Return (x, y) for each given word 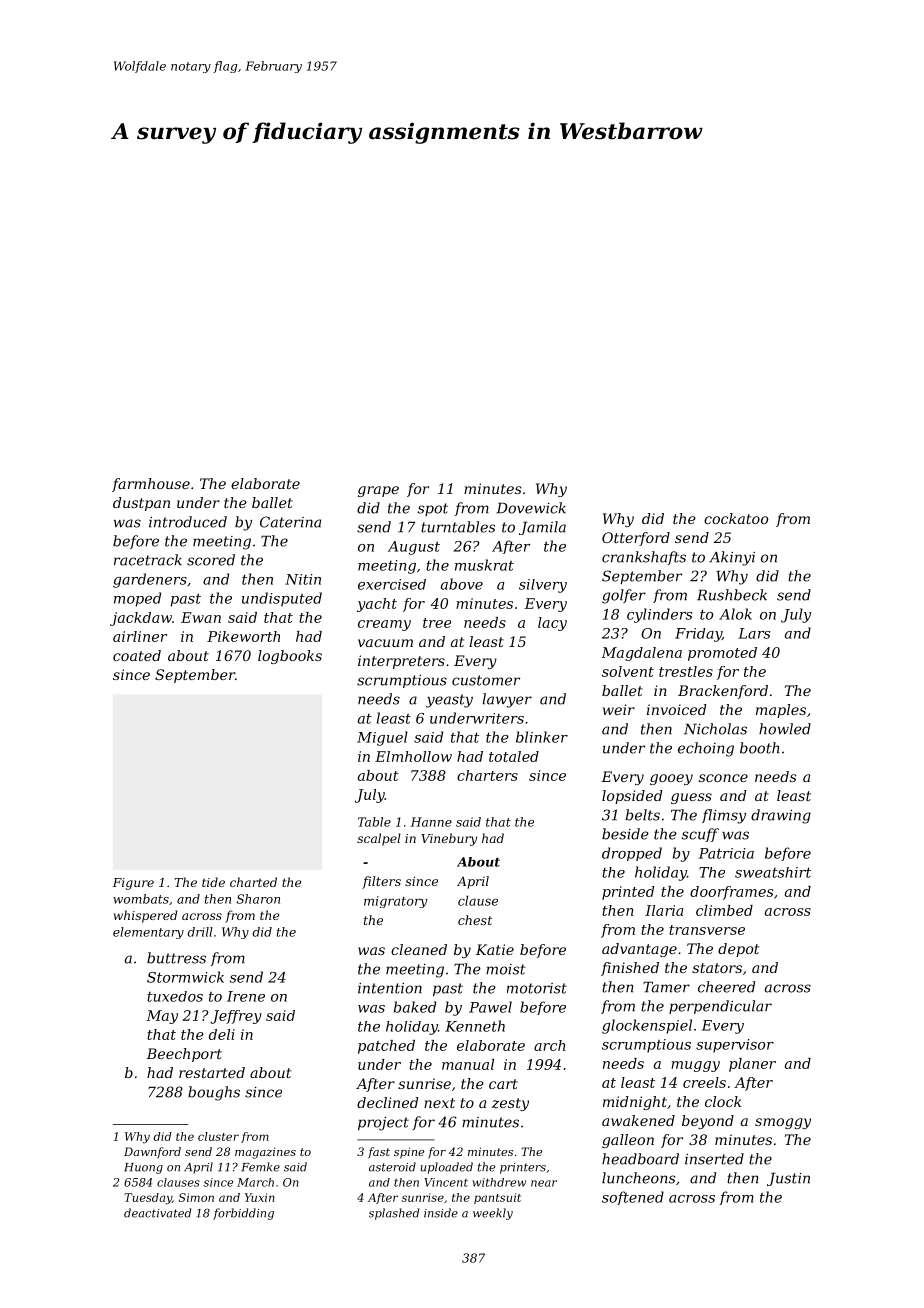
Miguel (382, 738)
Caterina (290, 522)
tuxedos (175, 996)
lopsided (632, 797)
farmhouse (151, 485)
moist (505, 969)
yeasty (449, 701)
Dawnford (152, 1153)
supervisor (735, 1046)
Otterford (636, 539)
